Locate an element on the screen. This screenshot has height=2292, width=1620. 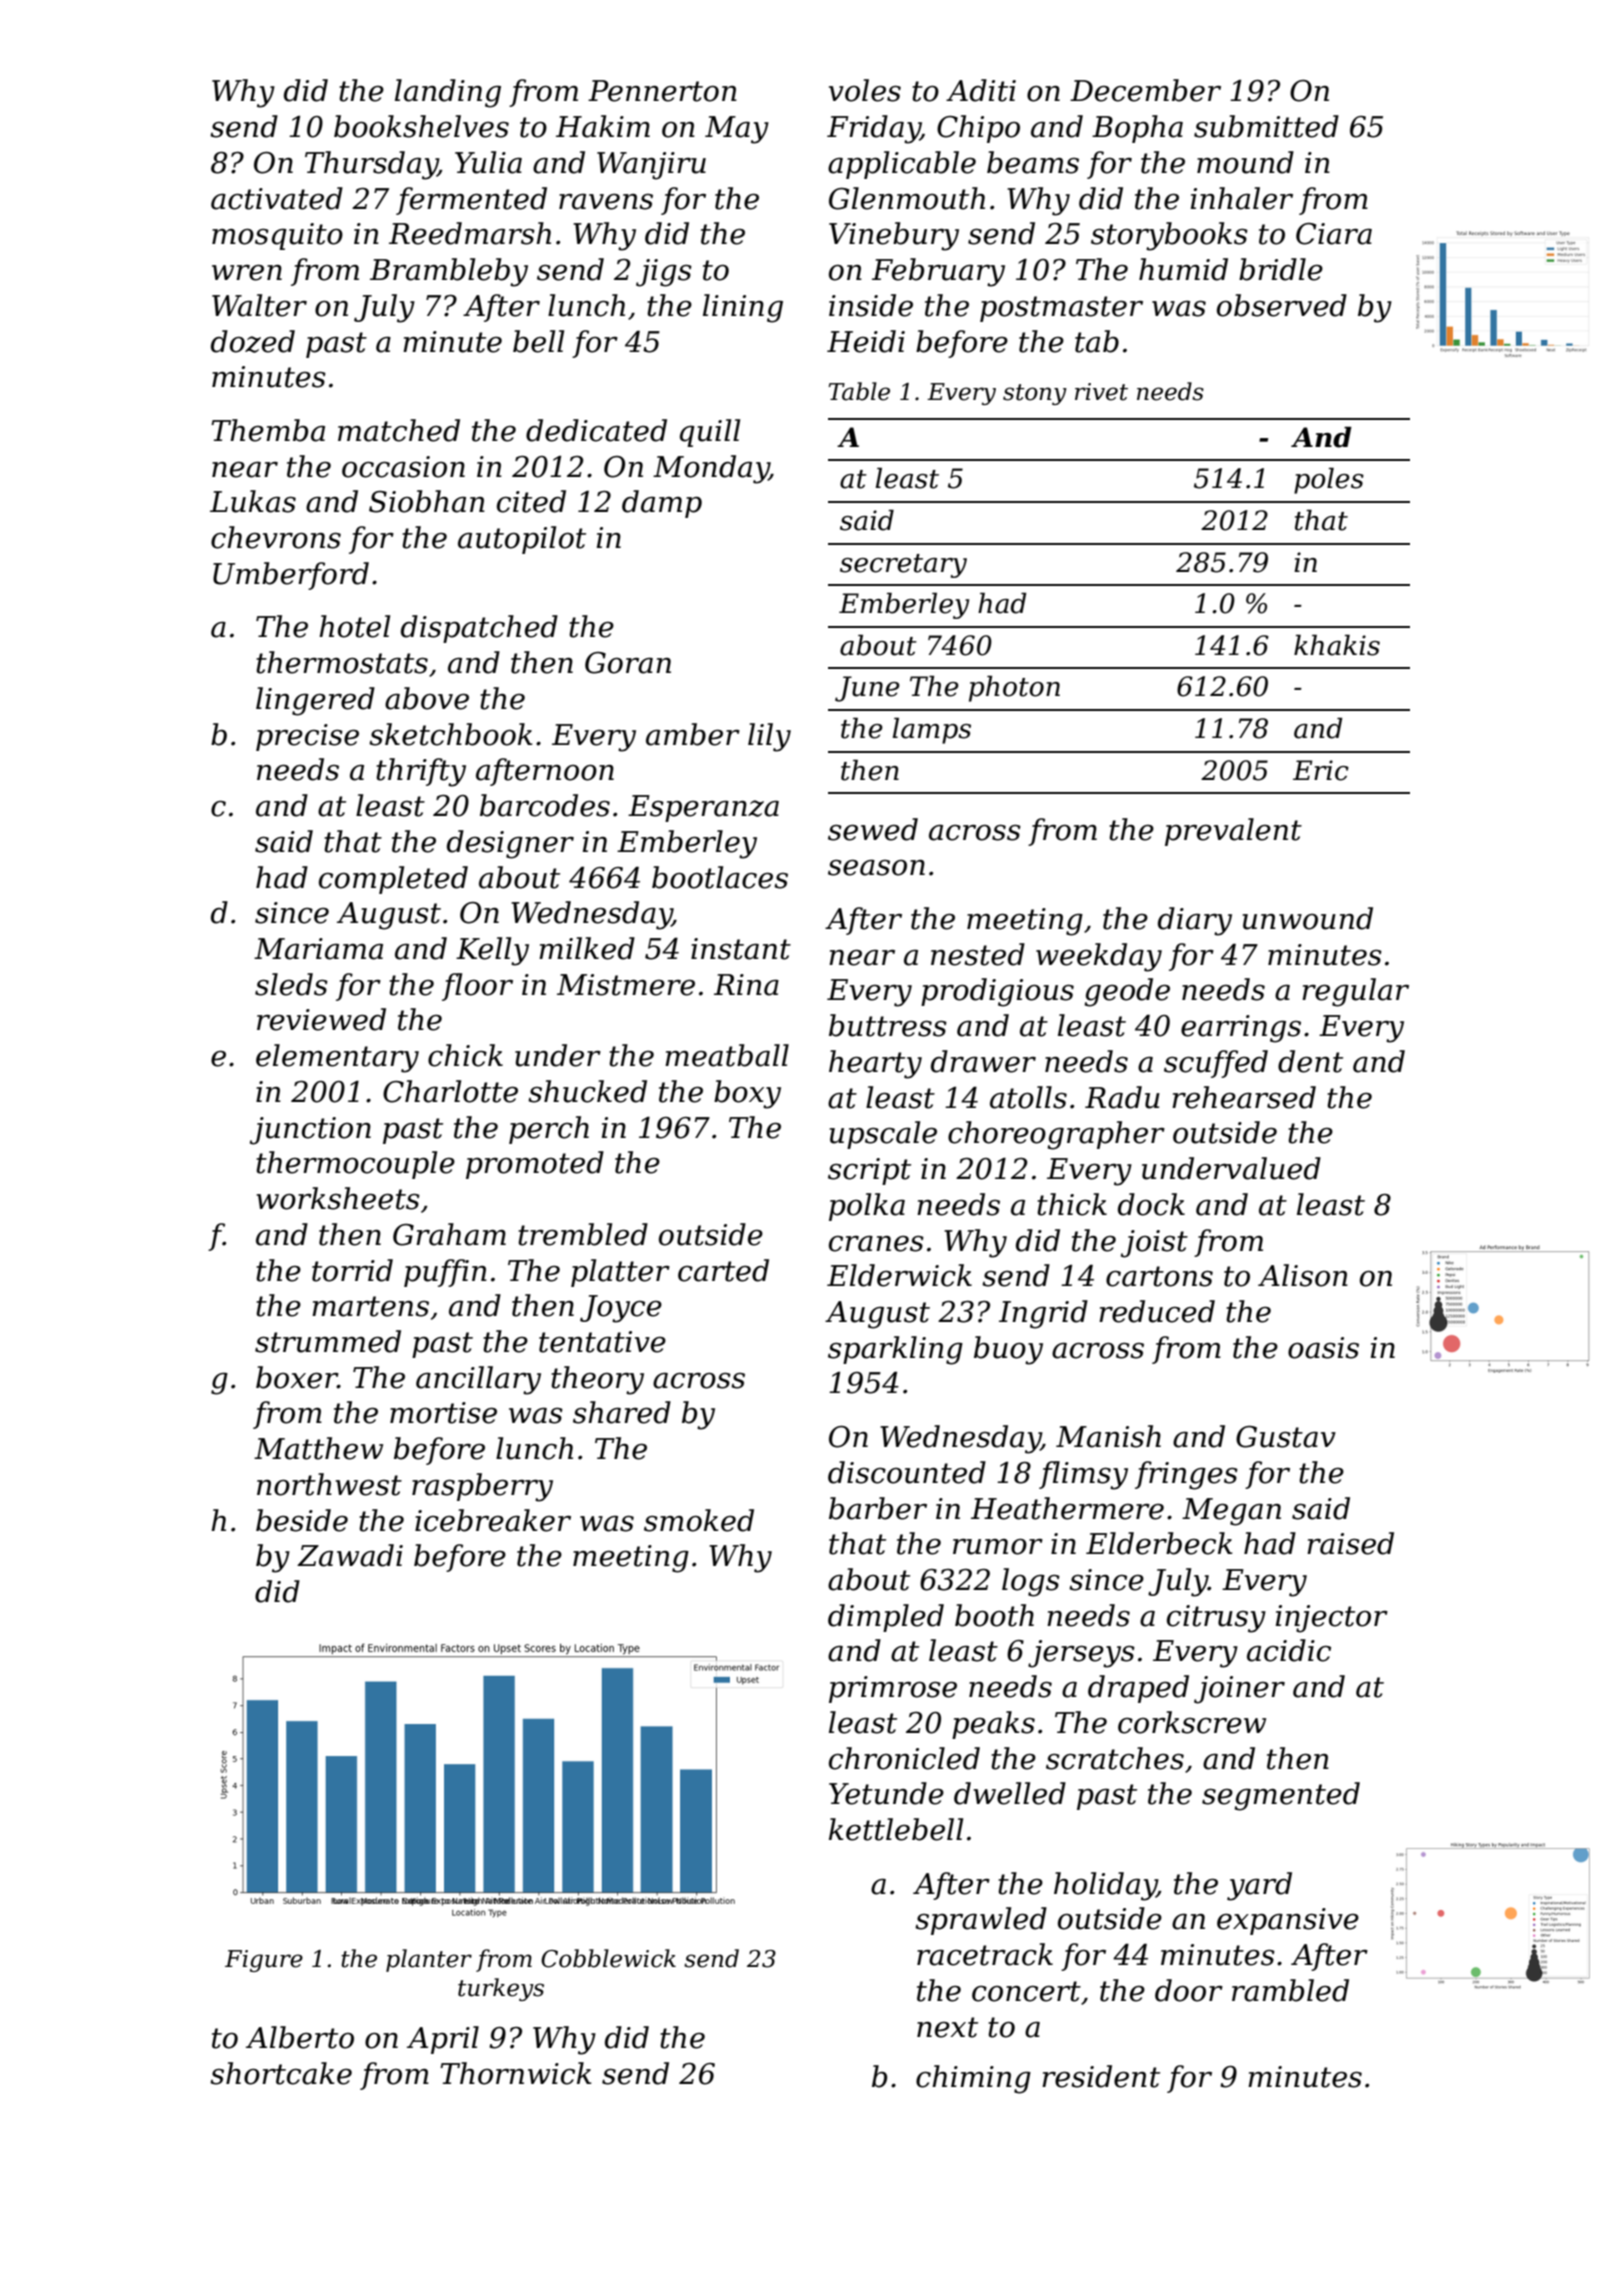
Glenmouth is located at coordinates (907, 198).
